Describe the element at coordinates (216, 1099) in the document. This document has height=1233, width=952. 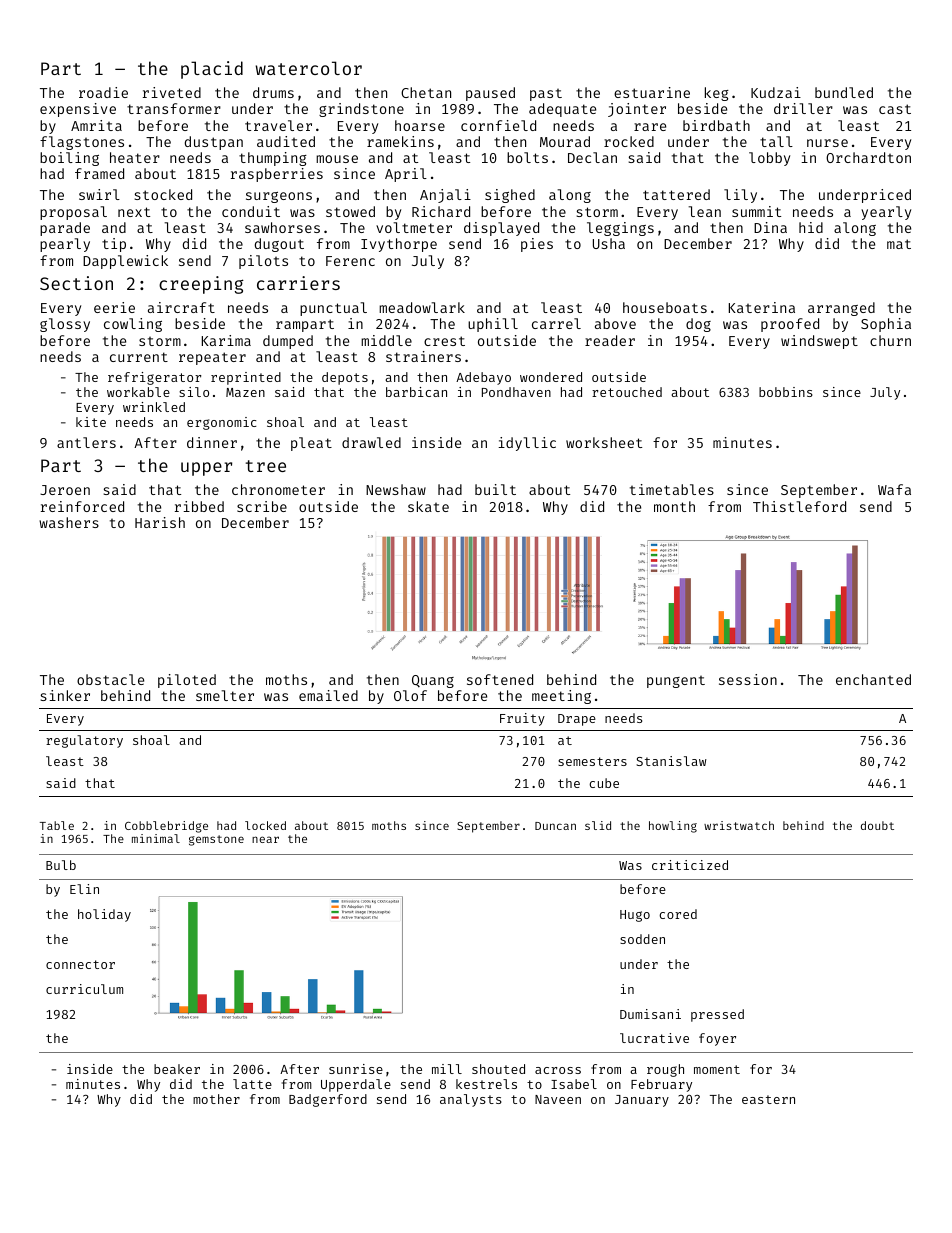
I see `mother` at that location.
